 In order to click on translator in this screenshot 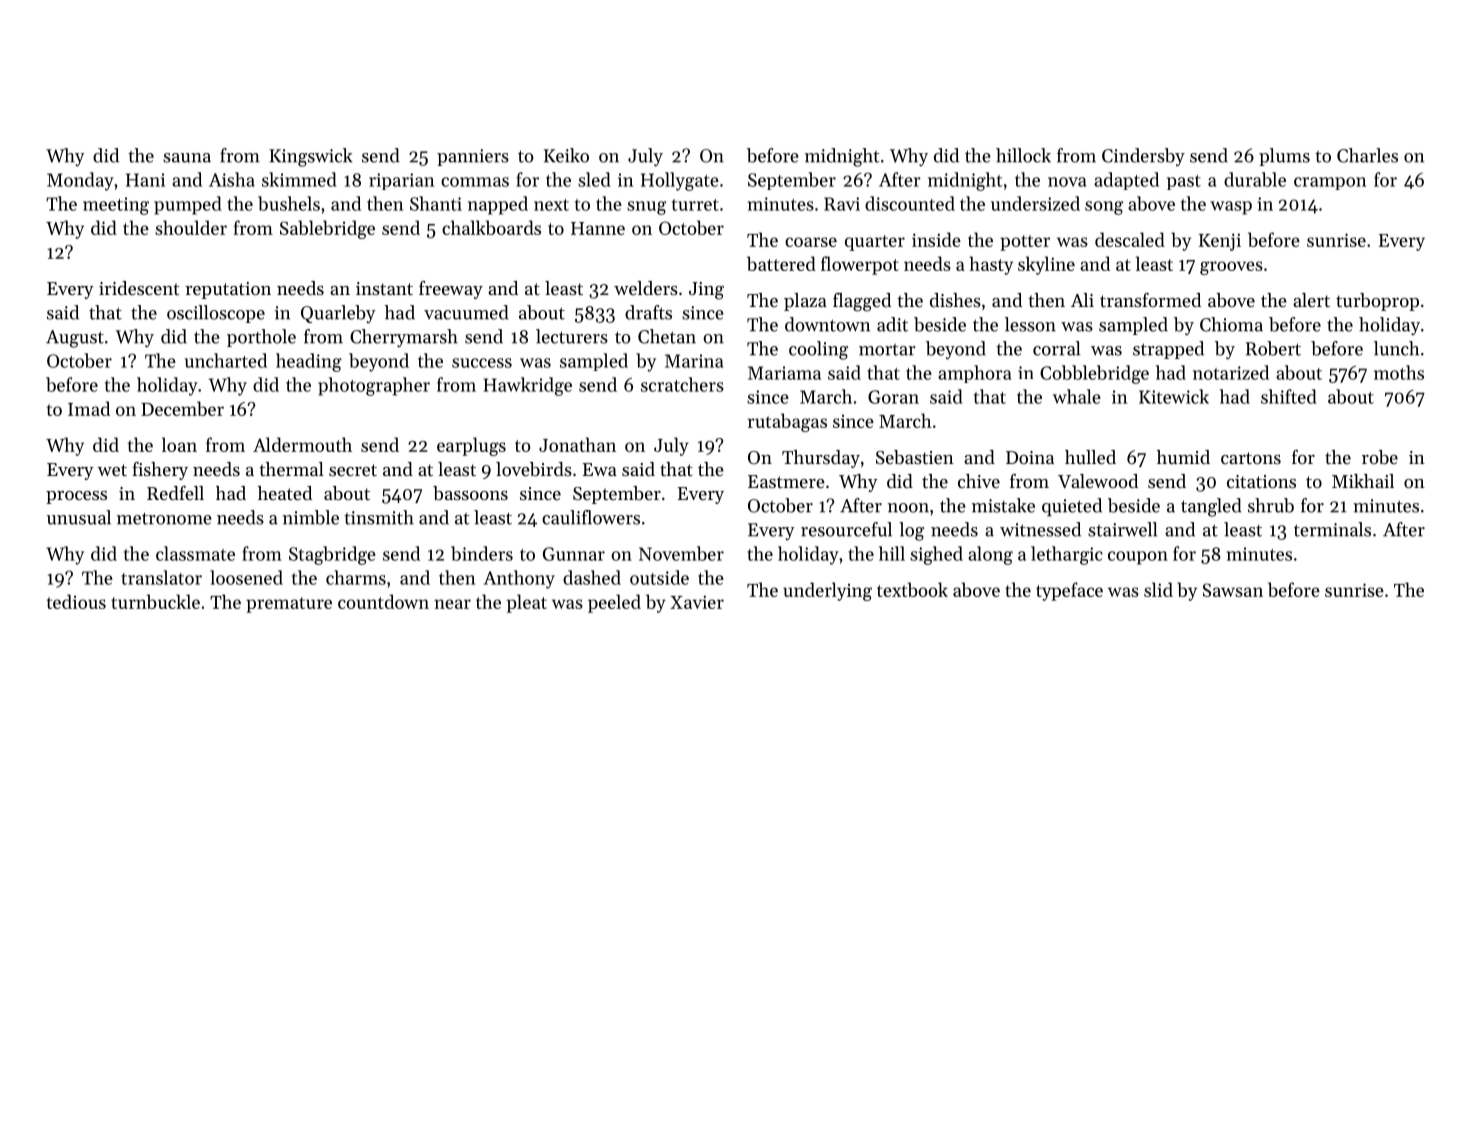, I will do `click(161, 577)`.
